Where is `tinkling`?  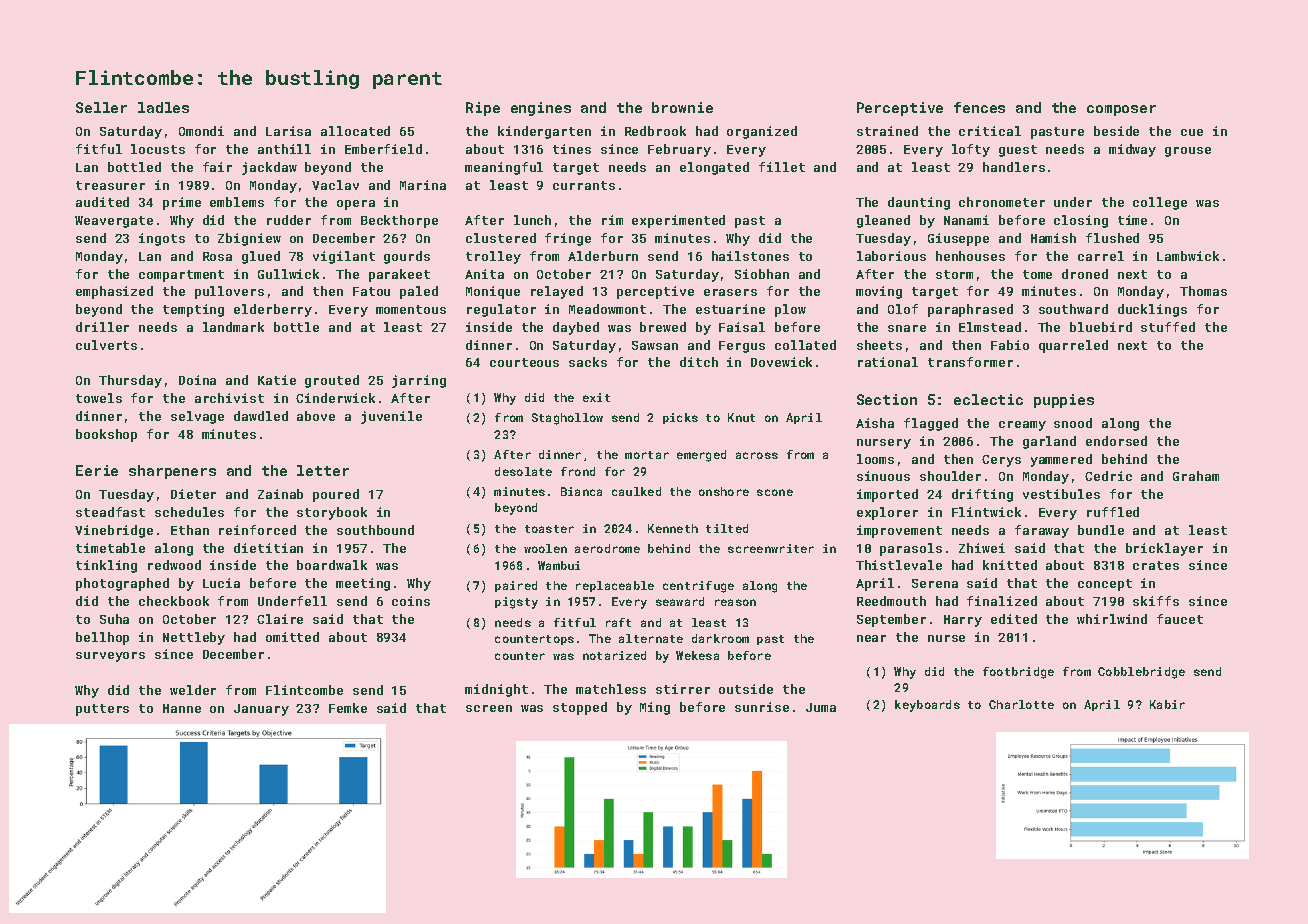
tinkling is located at coordinates (106, 566).
